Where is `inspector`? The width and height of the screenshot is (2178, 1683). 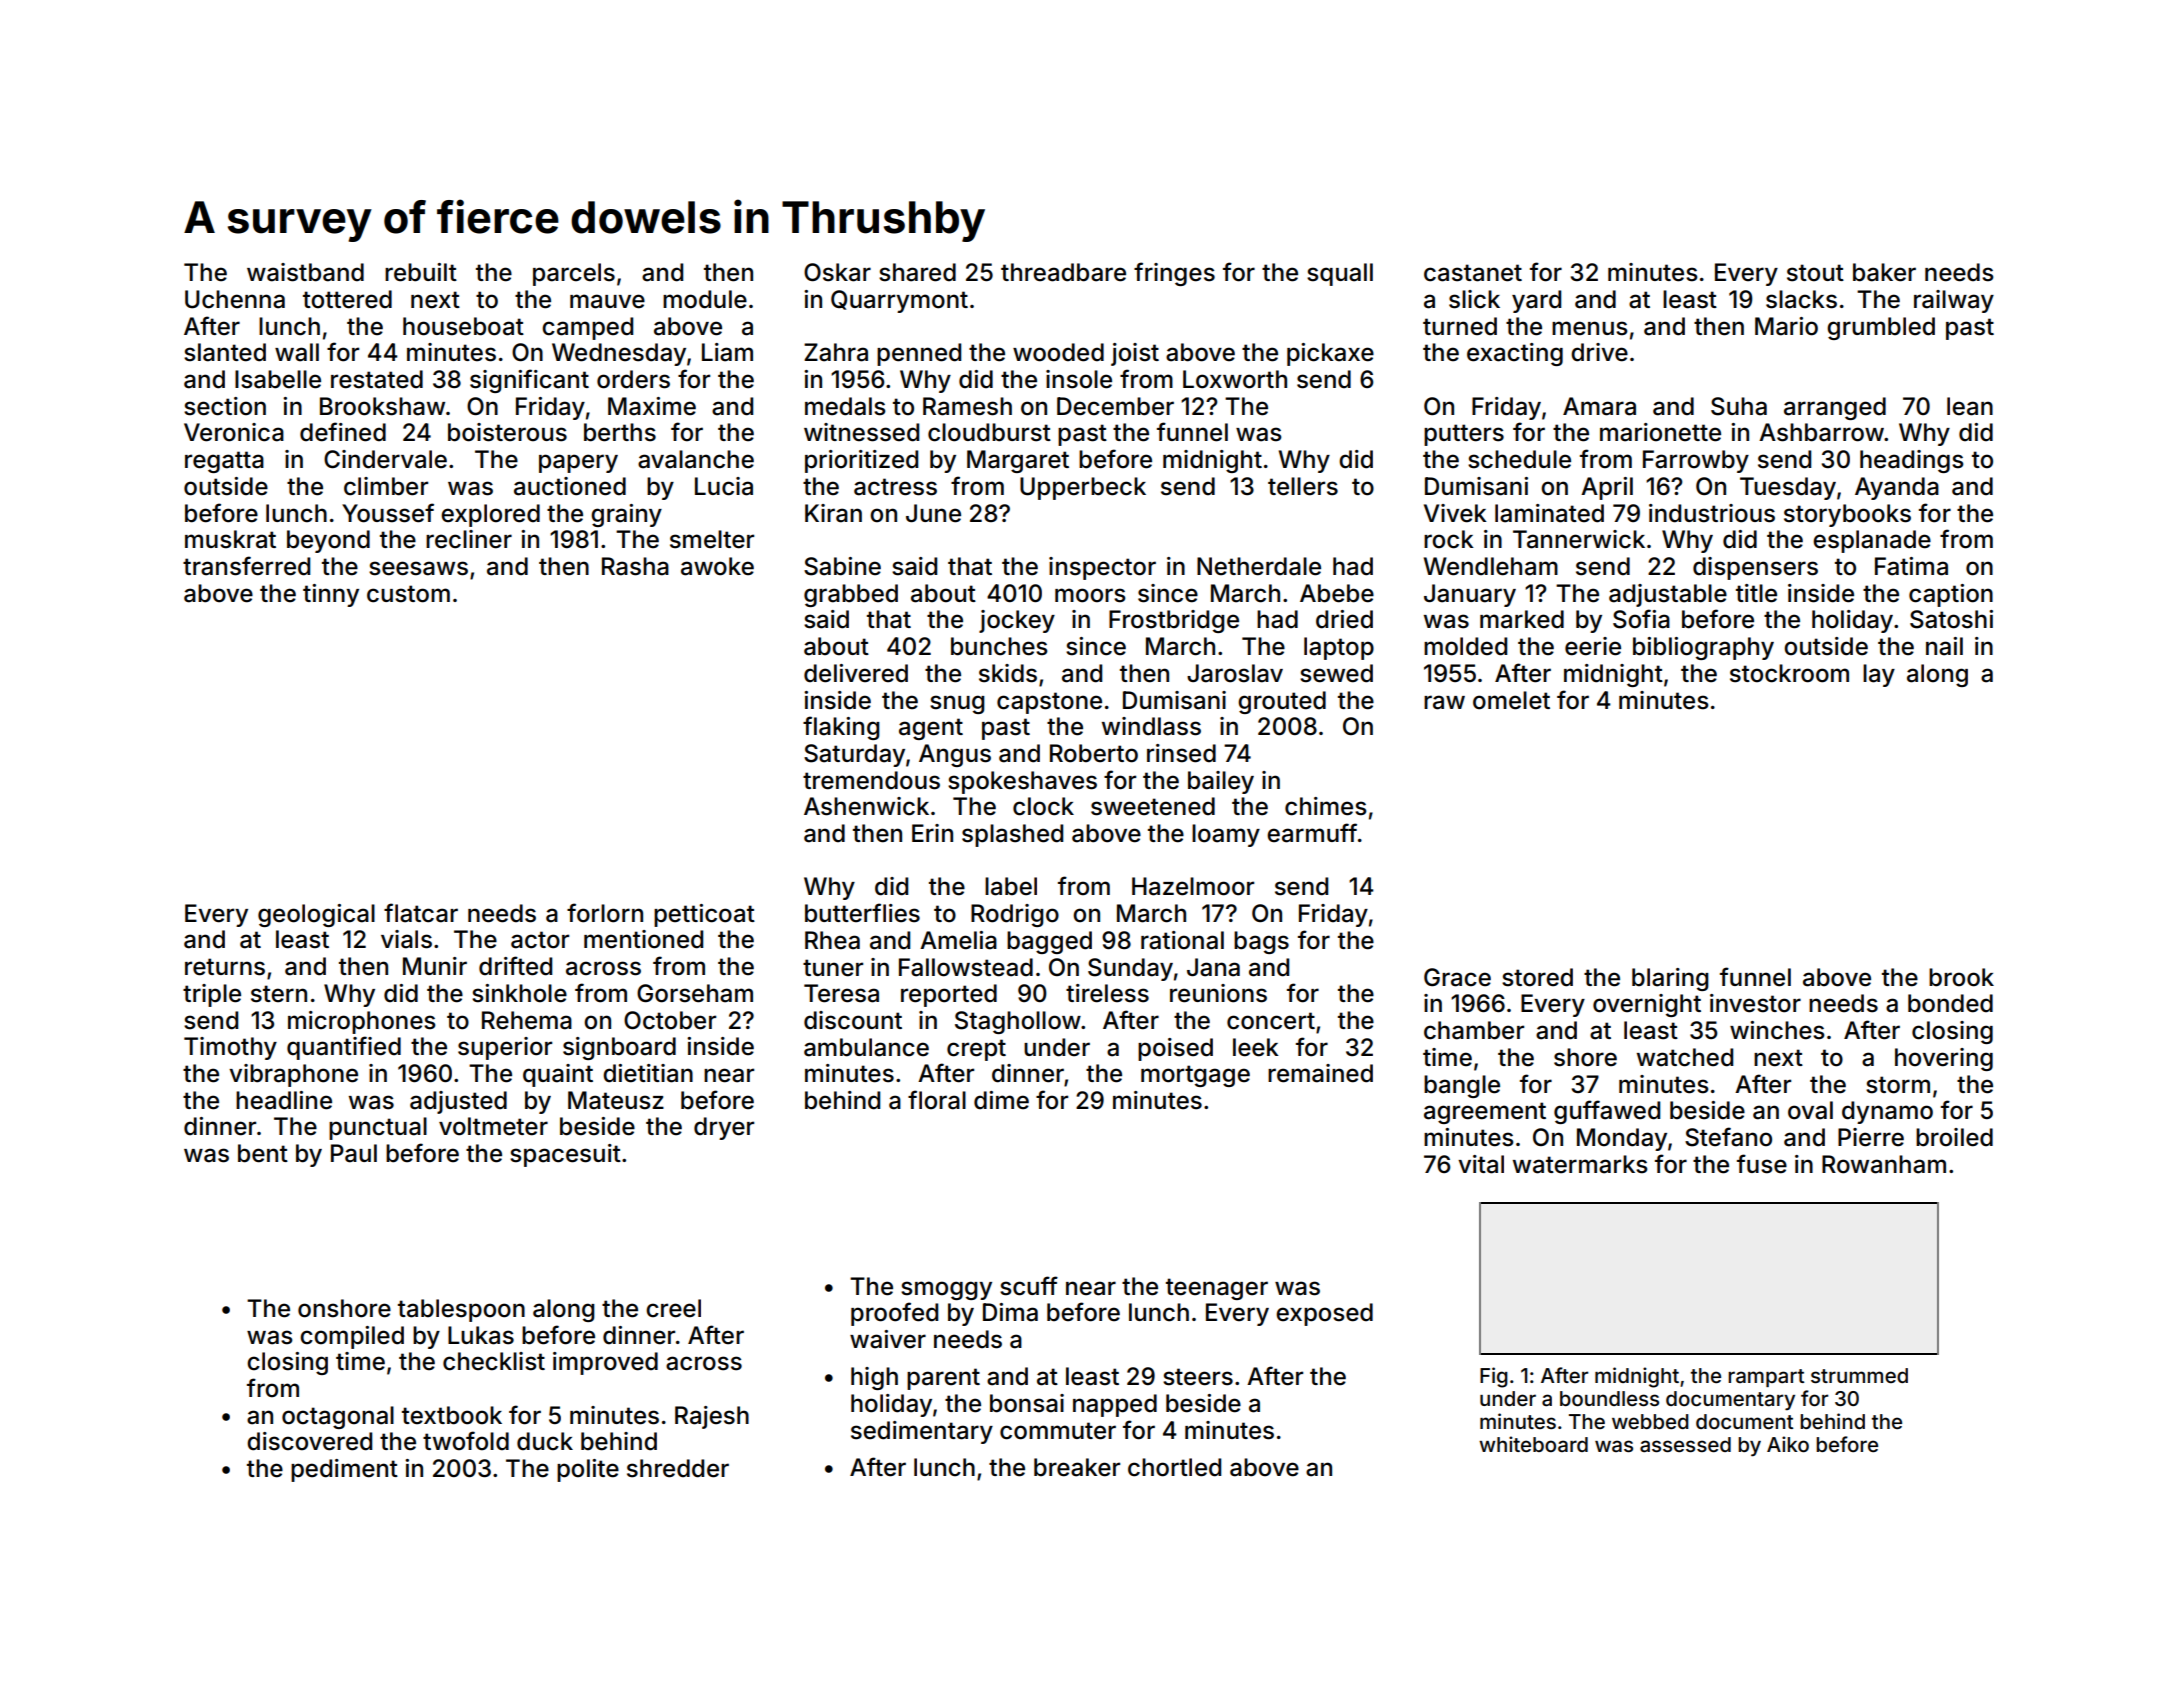
inspector is located at coordinates (1102, 568).
